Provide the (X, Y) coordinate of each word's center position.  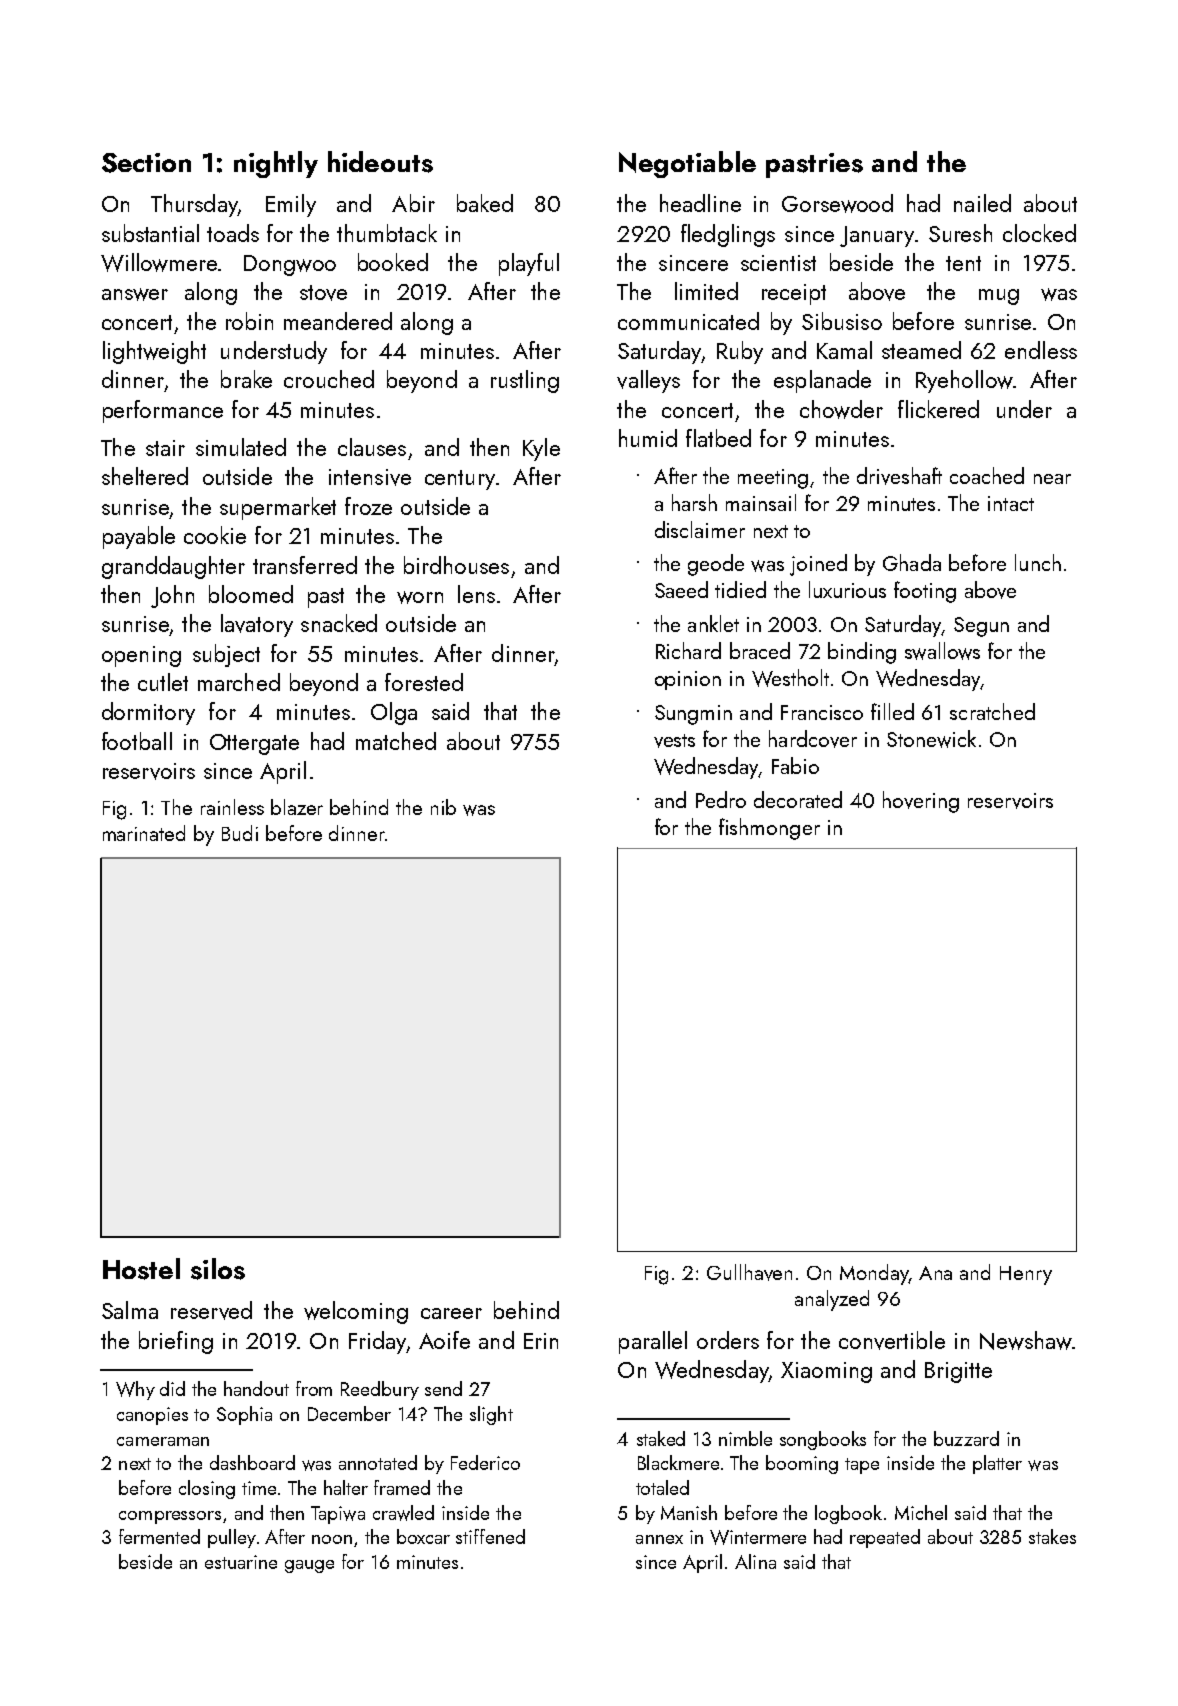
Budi (240, 833)
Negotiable (687, 164)
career (451, 1313)
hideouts (380, 162)
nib (443, 807)
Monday (874, 1274)
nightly (276, 164)
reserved (211, 1310)
